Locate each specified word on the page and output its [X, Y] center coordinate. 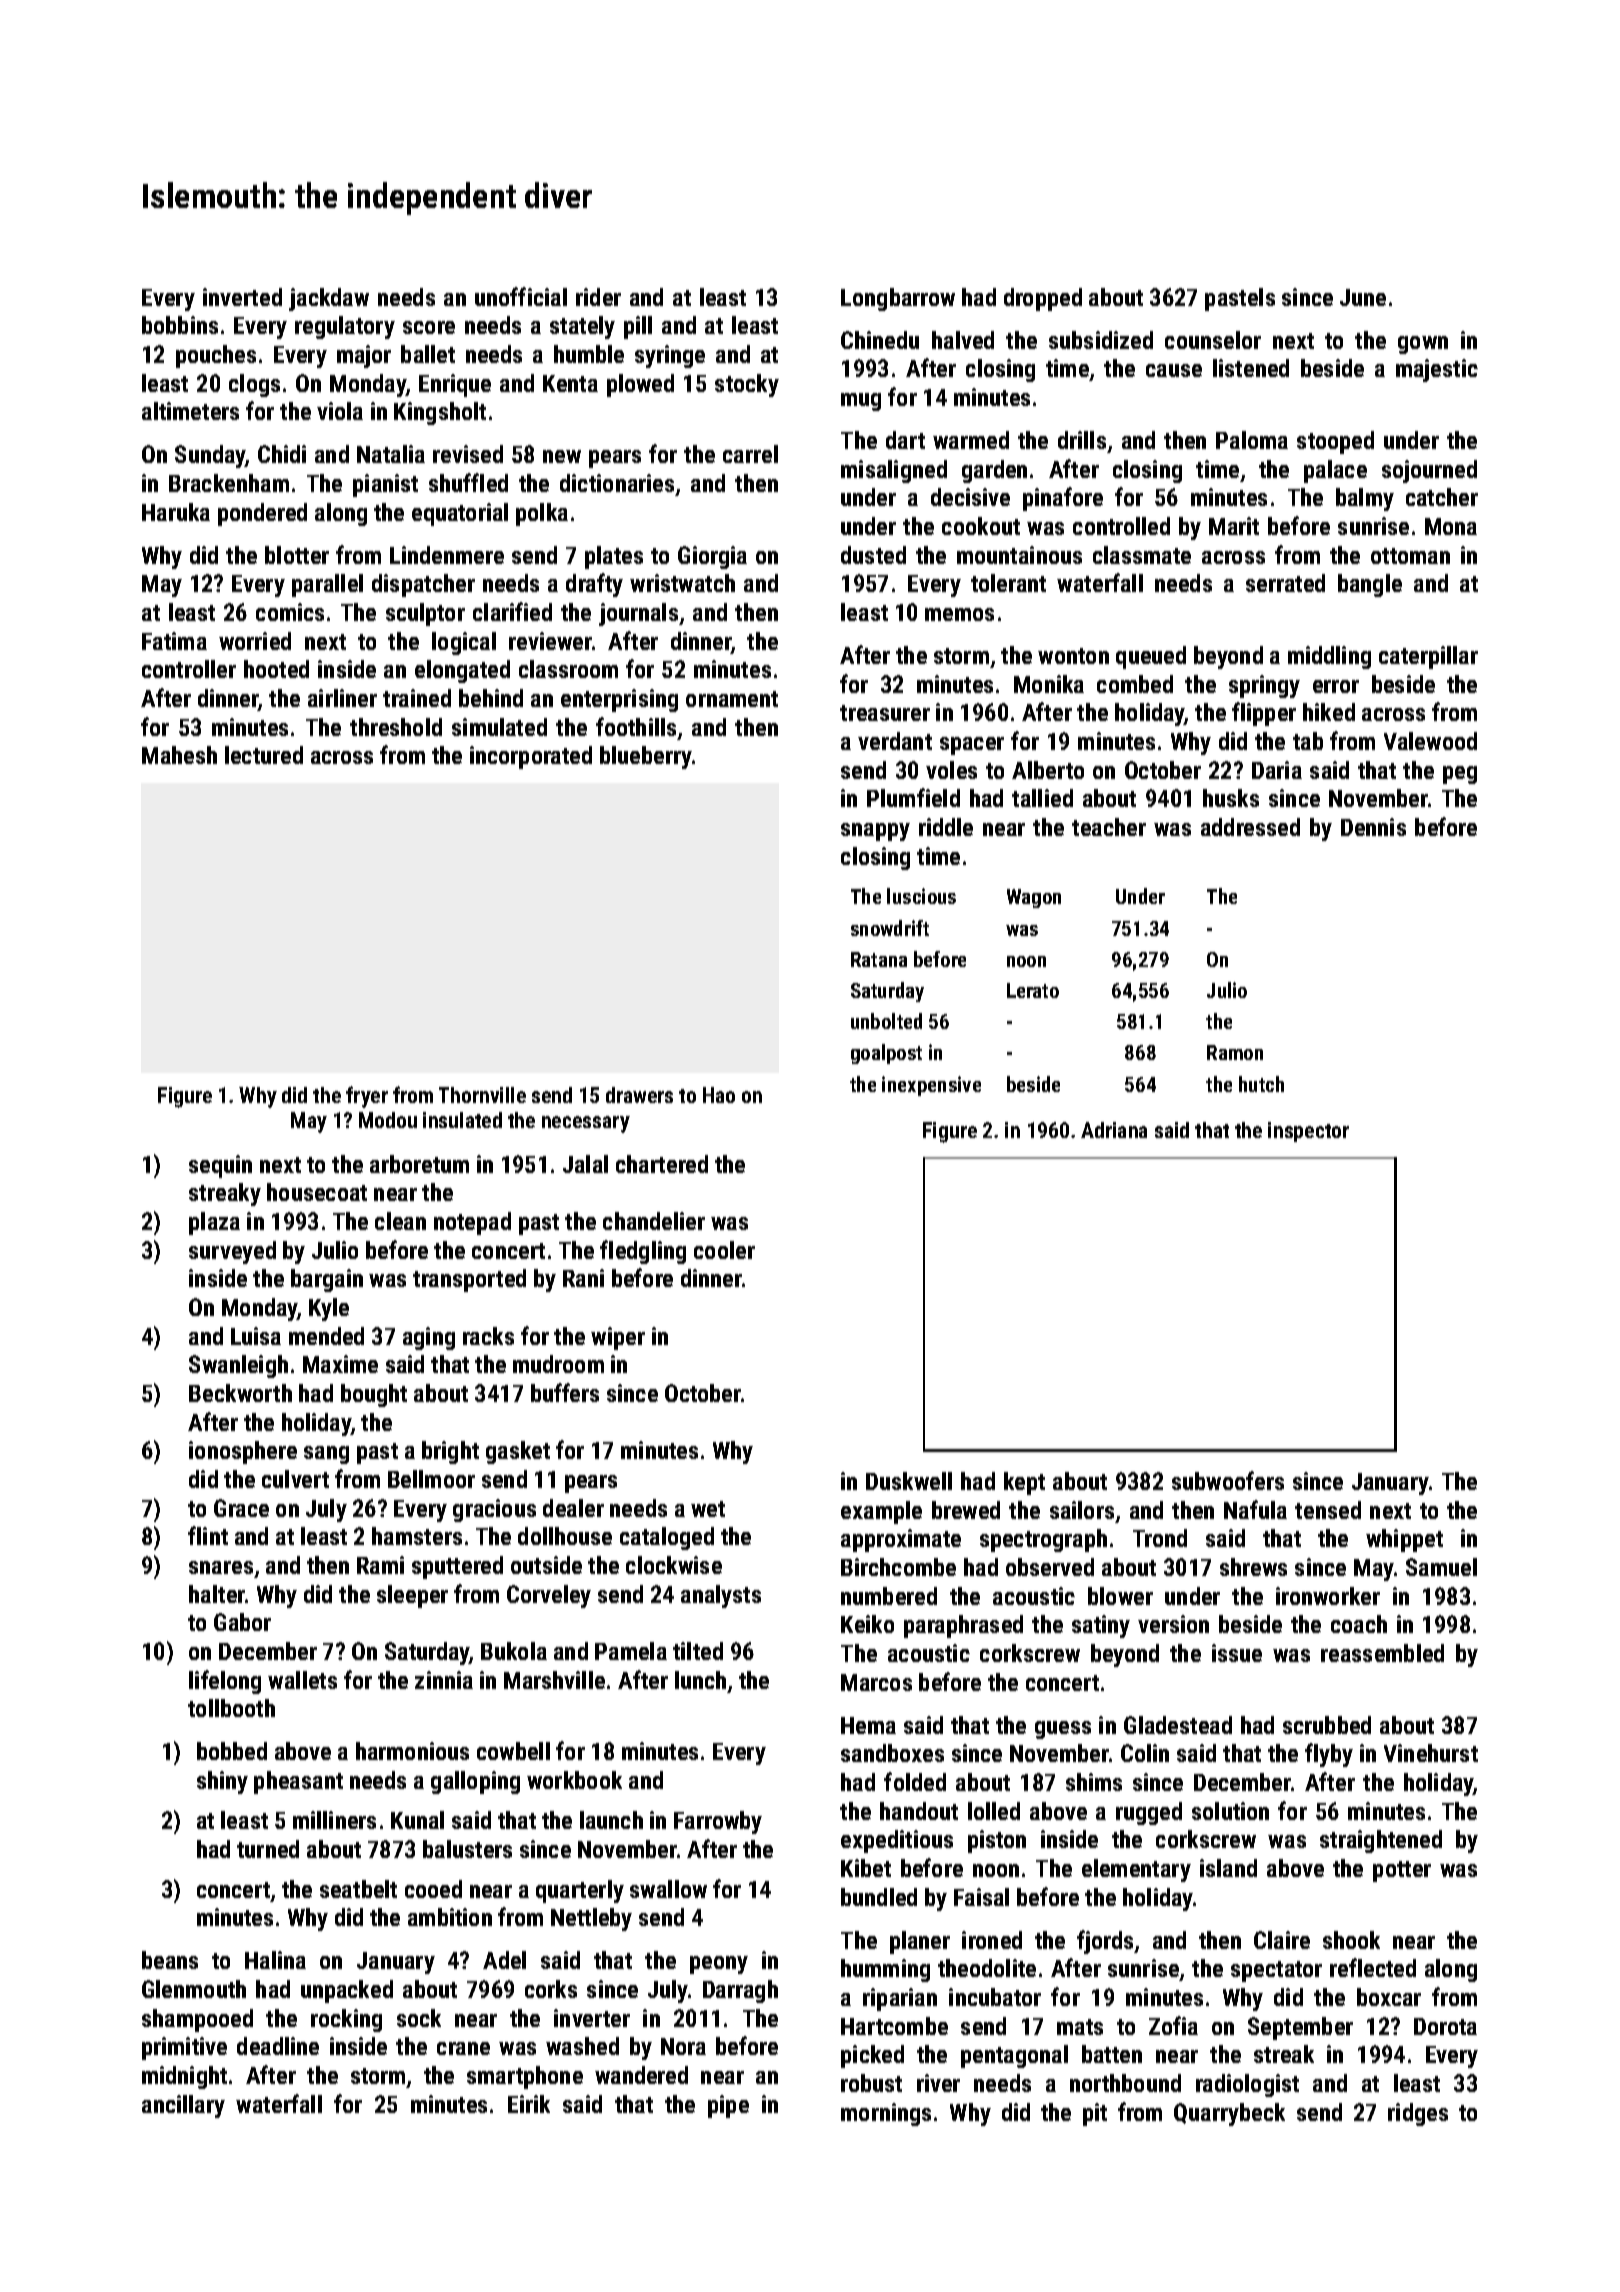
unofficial [521, 296]
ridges [1418, 2114]
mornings [886, 2114]
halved [963, 340]
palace [1335, 471]
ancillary [183, 2106]
